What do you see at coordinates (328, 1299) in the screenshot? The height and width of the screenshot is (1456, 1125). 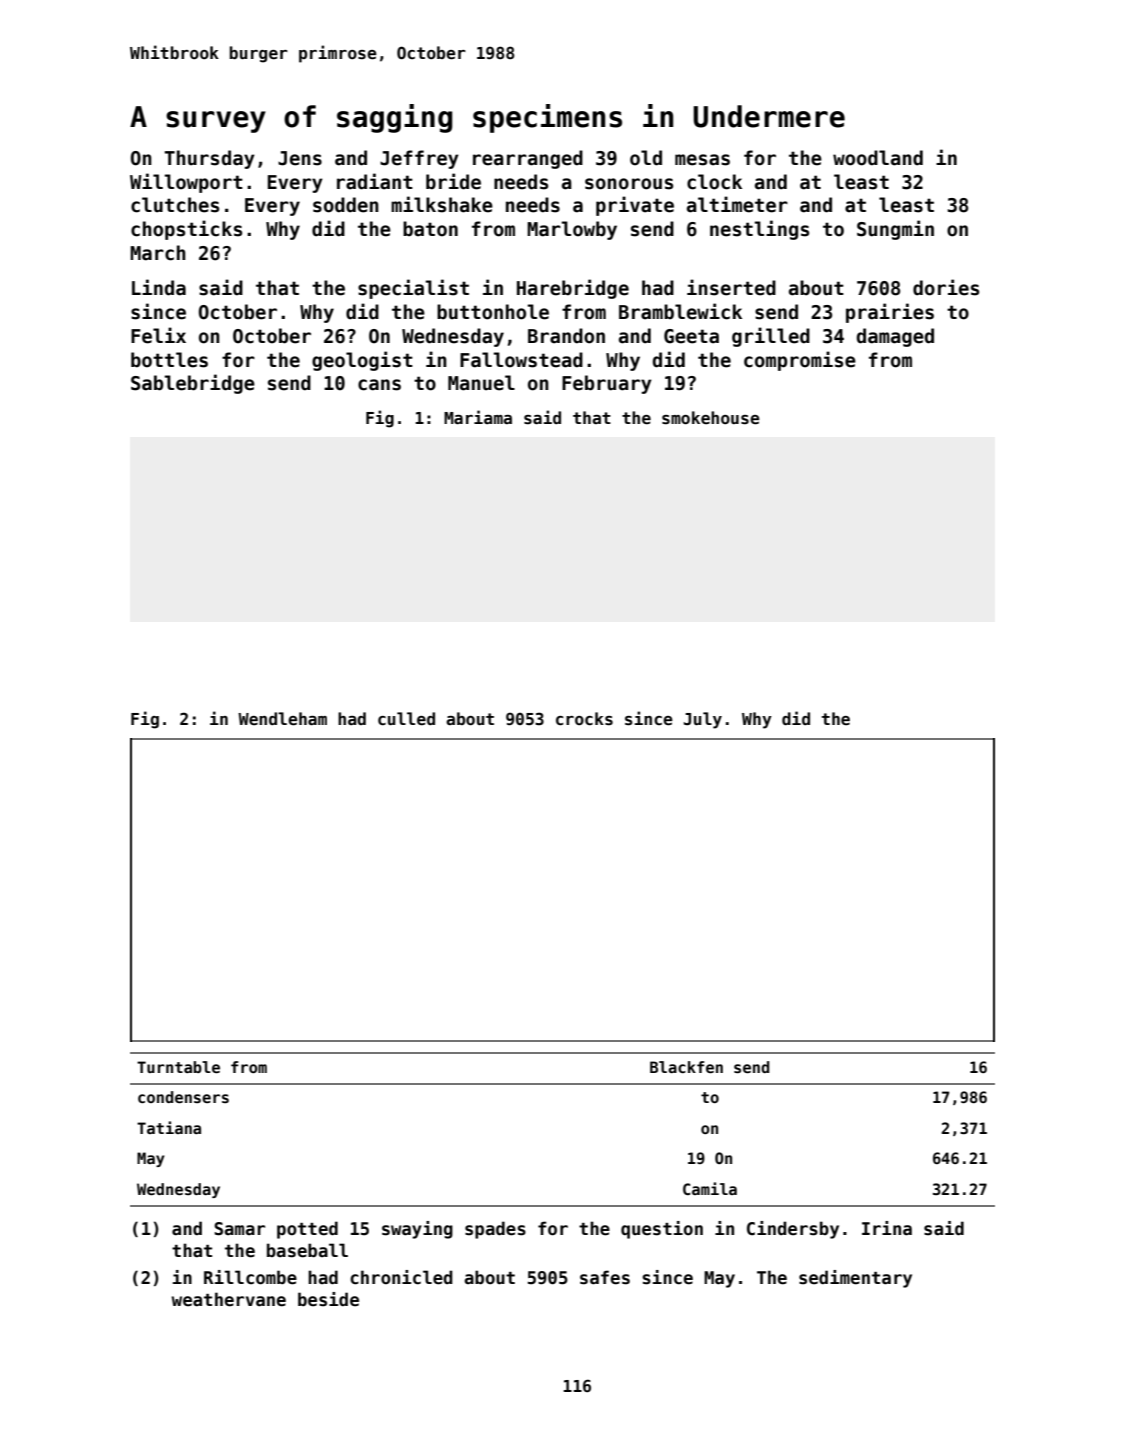 I see `beside` at bounding box center [328, 1299].
